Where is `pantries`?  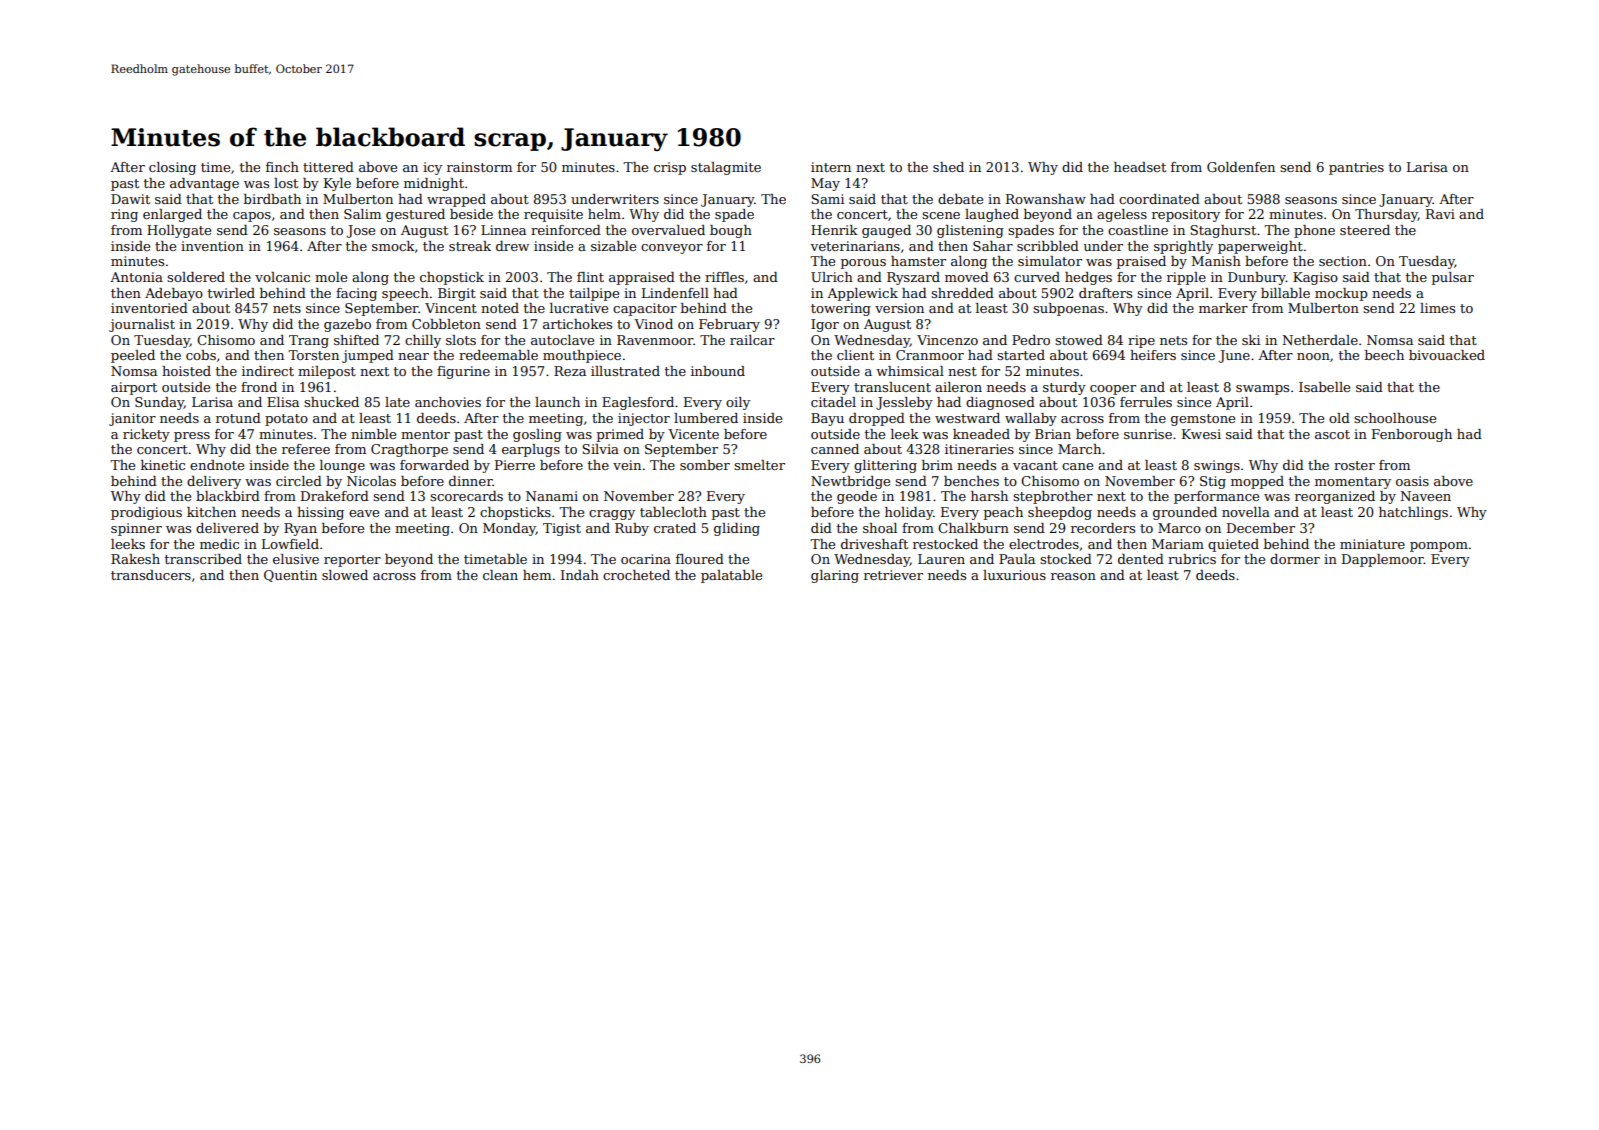 pantries is located at coordinates (1356, 168).
